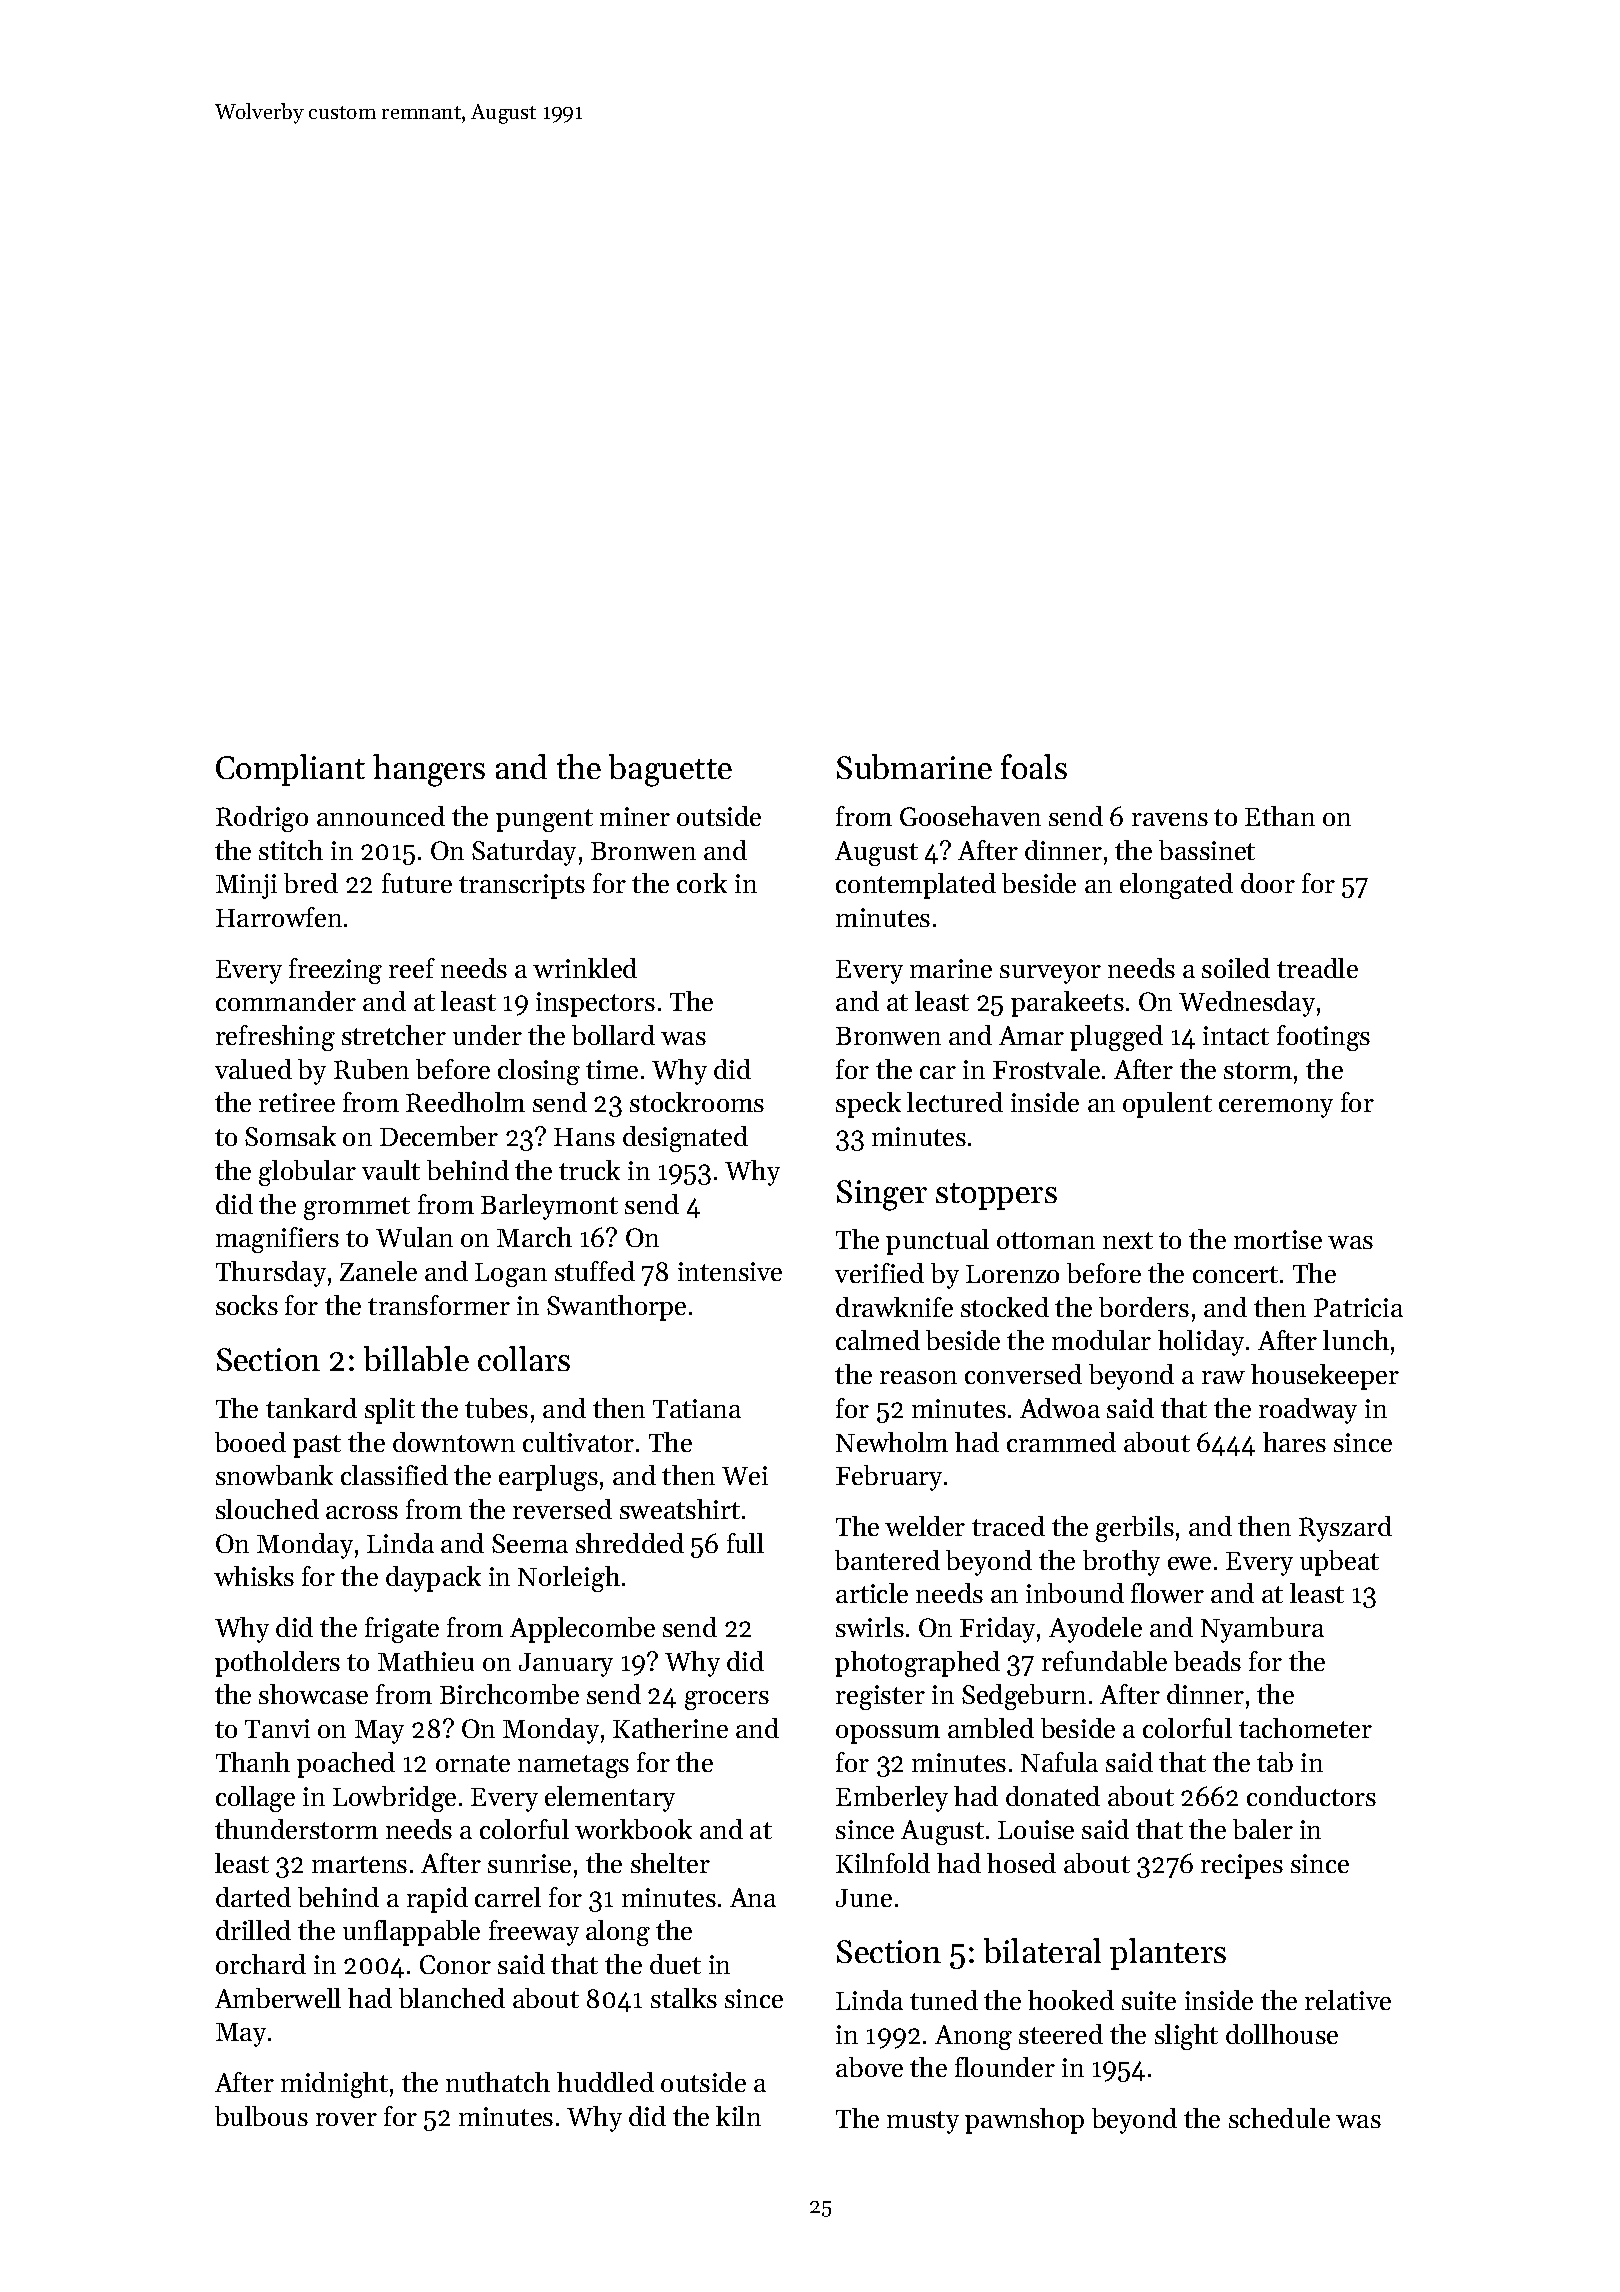 The width and height of the screenshot is (1620, 2292). Describe the element at coordinates (1280, 816) in the screenshot. I see `Ethan` at that location.
